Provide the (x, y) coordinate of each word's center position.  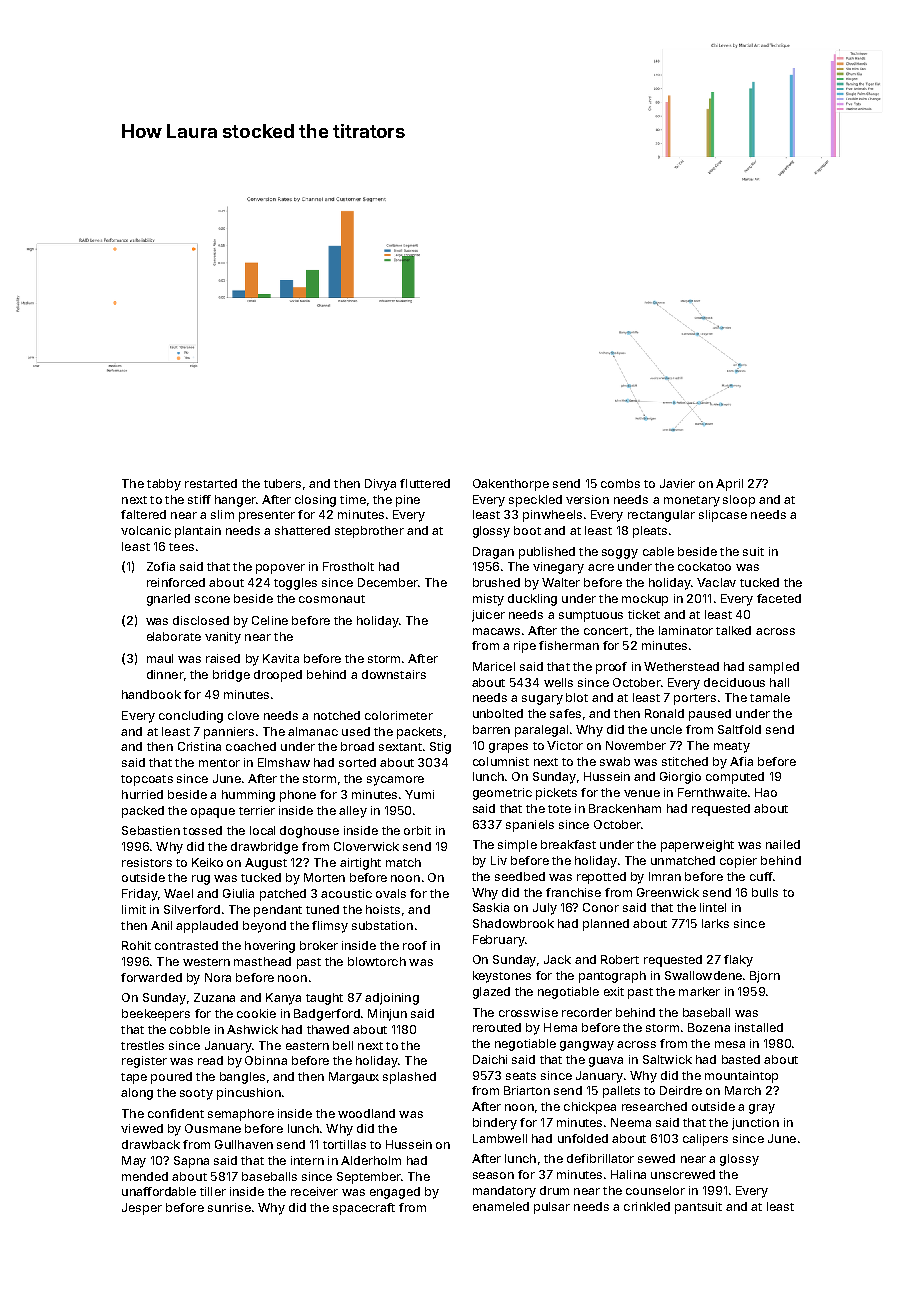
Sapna (191, 1162)
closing (315, 501)
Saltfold (739, 729)
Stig (440, 748)
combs (620, 483)
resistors (147, 862)
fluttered (425, 483)
